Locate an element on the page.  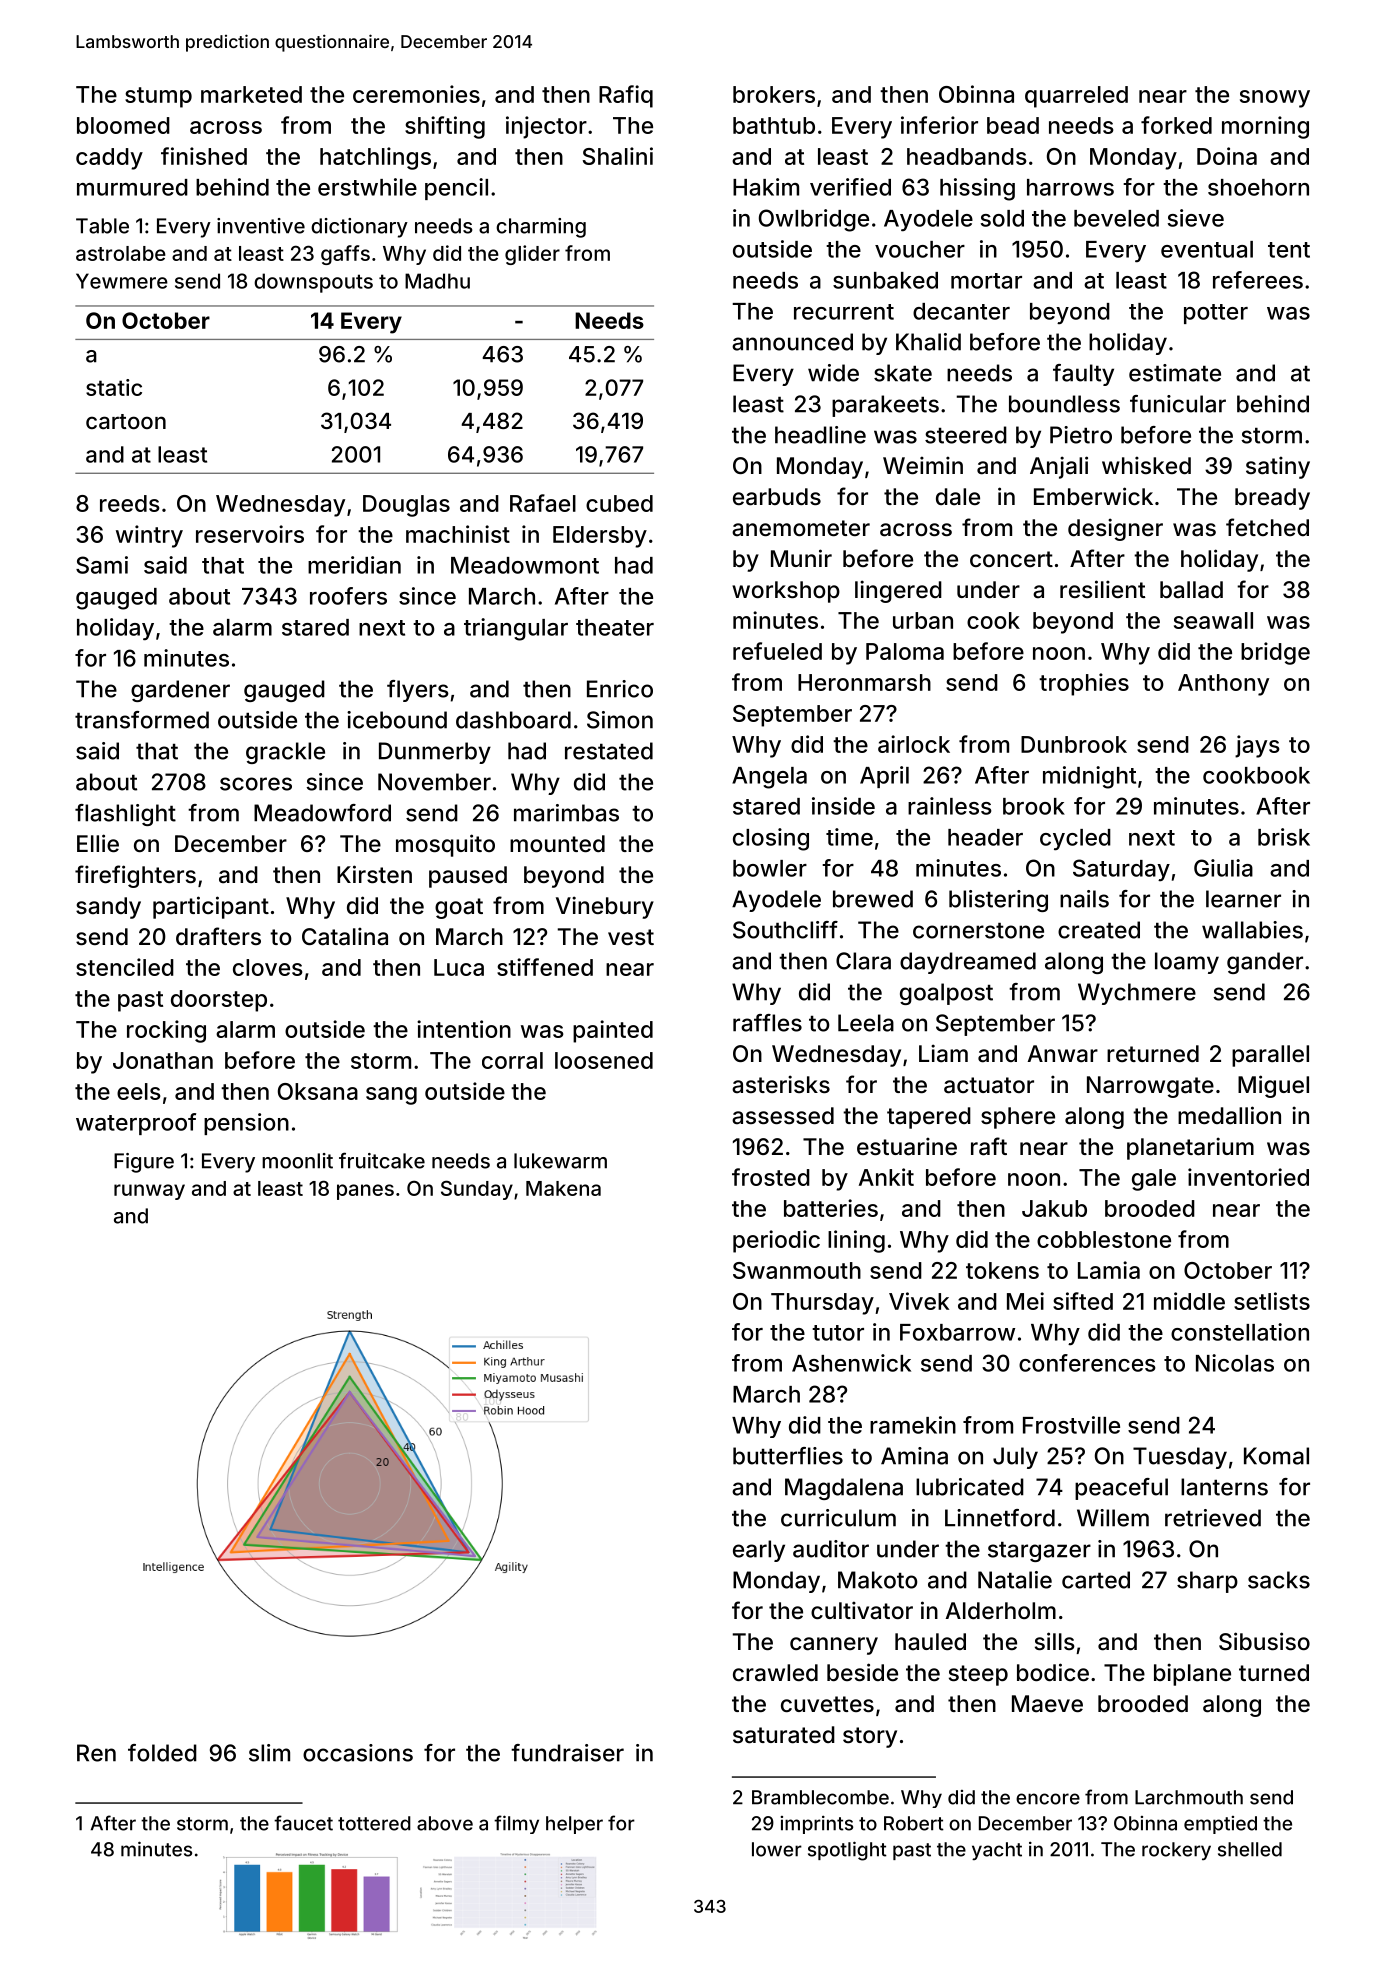
batteries is located at coordinates (831, 1208).
